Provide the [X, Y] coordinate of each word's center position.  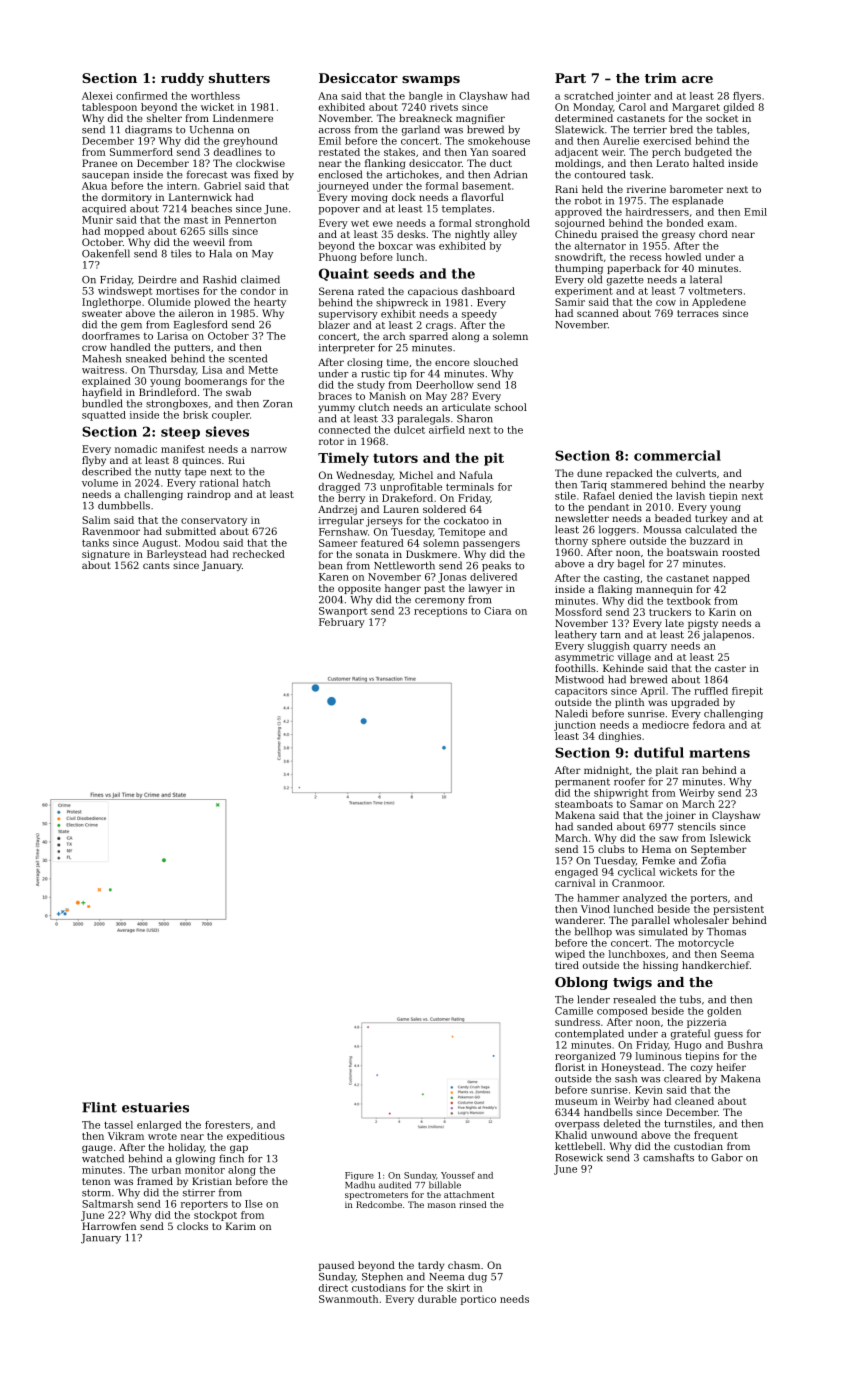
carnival [575, 883]
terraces [698, 313]
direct [333, 1288]
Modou [202, 543]
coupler [231, 416]
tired [567, 965]
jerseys [384, 522]
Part [570, 78]
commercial [677, 455]
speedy [479, 315]
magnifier [480, 119]
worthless [215, 96]
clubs [611, 849]
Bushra [745, 1045]
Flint [99, 1107]
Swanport [343, 612]
